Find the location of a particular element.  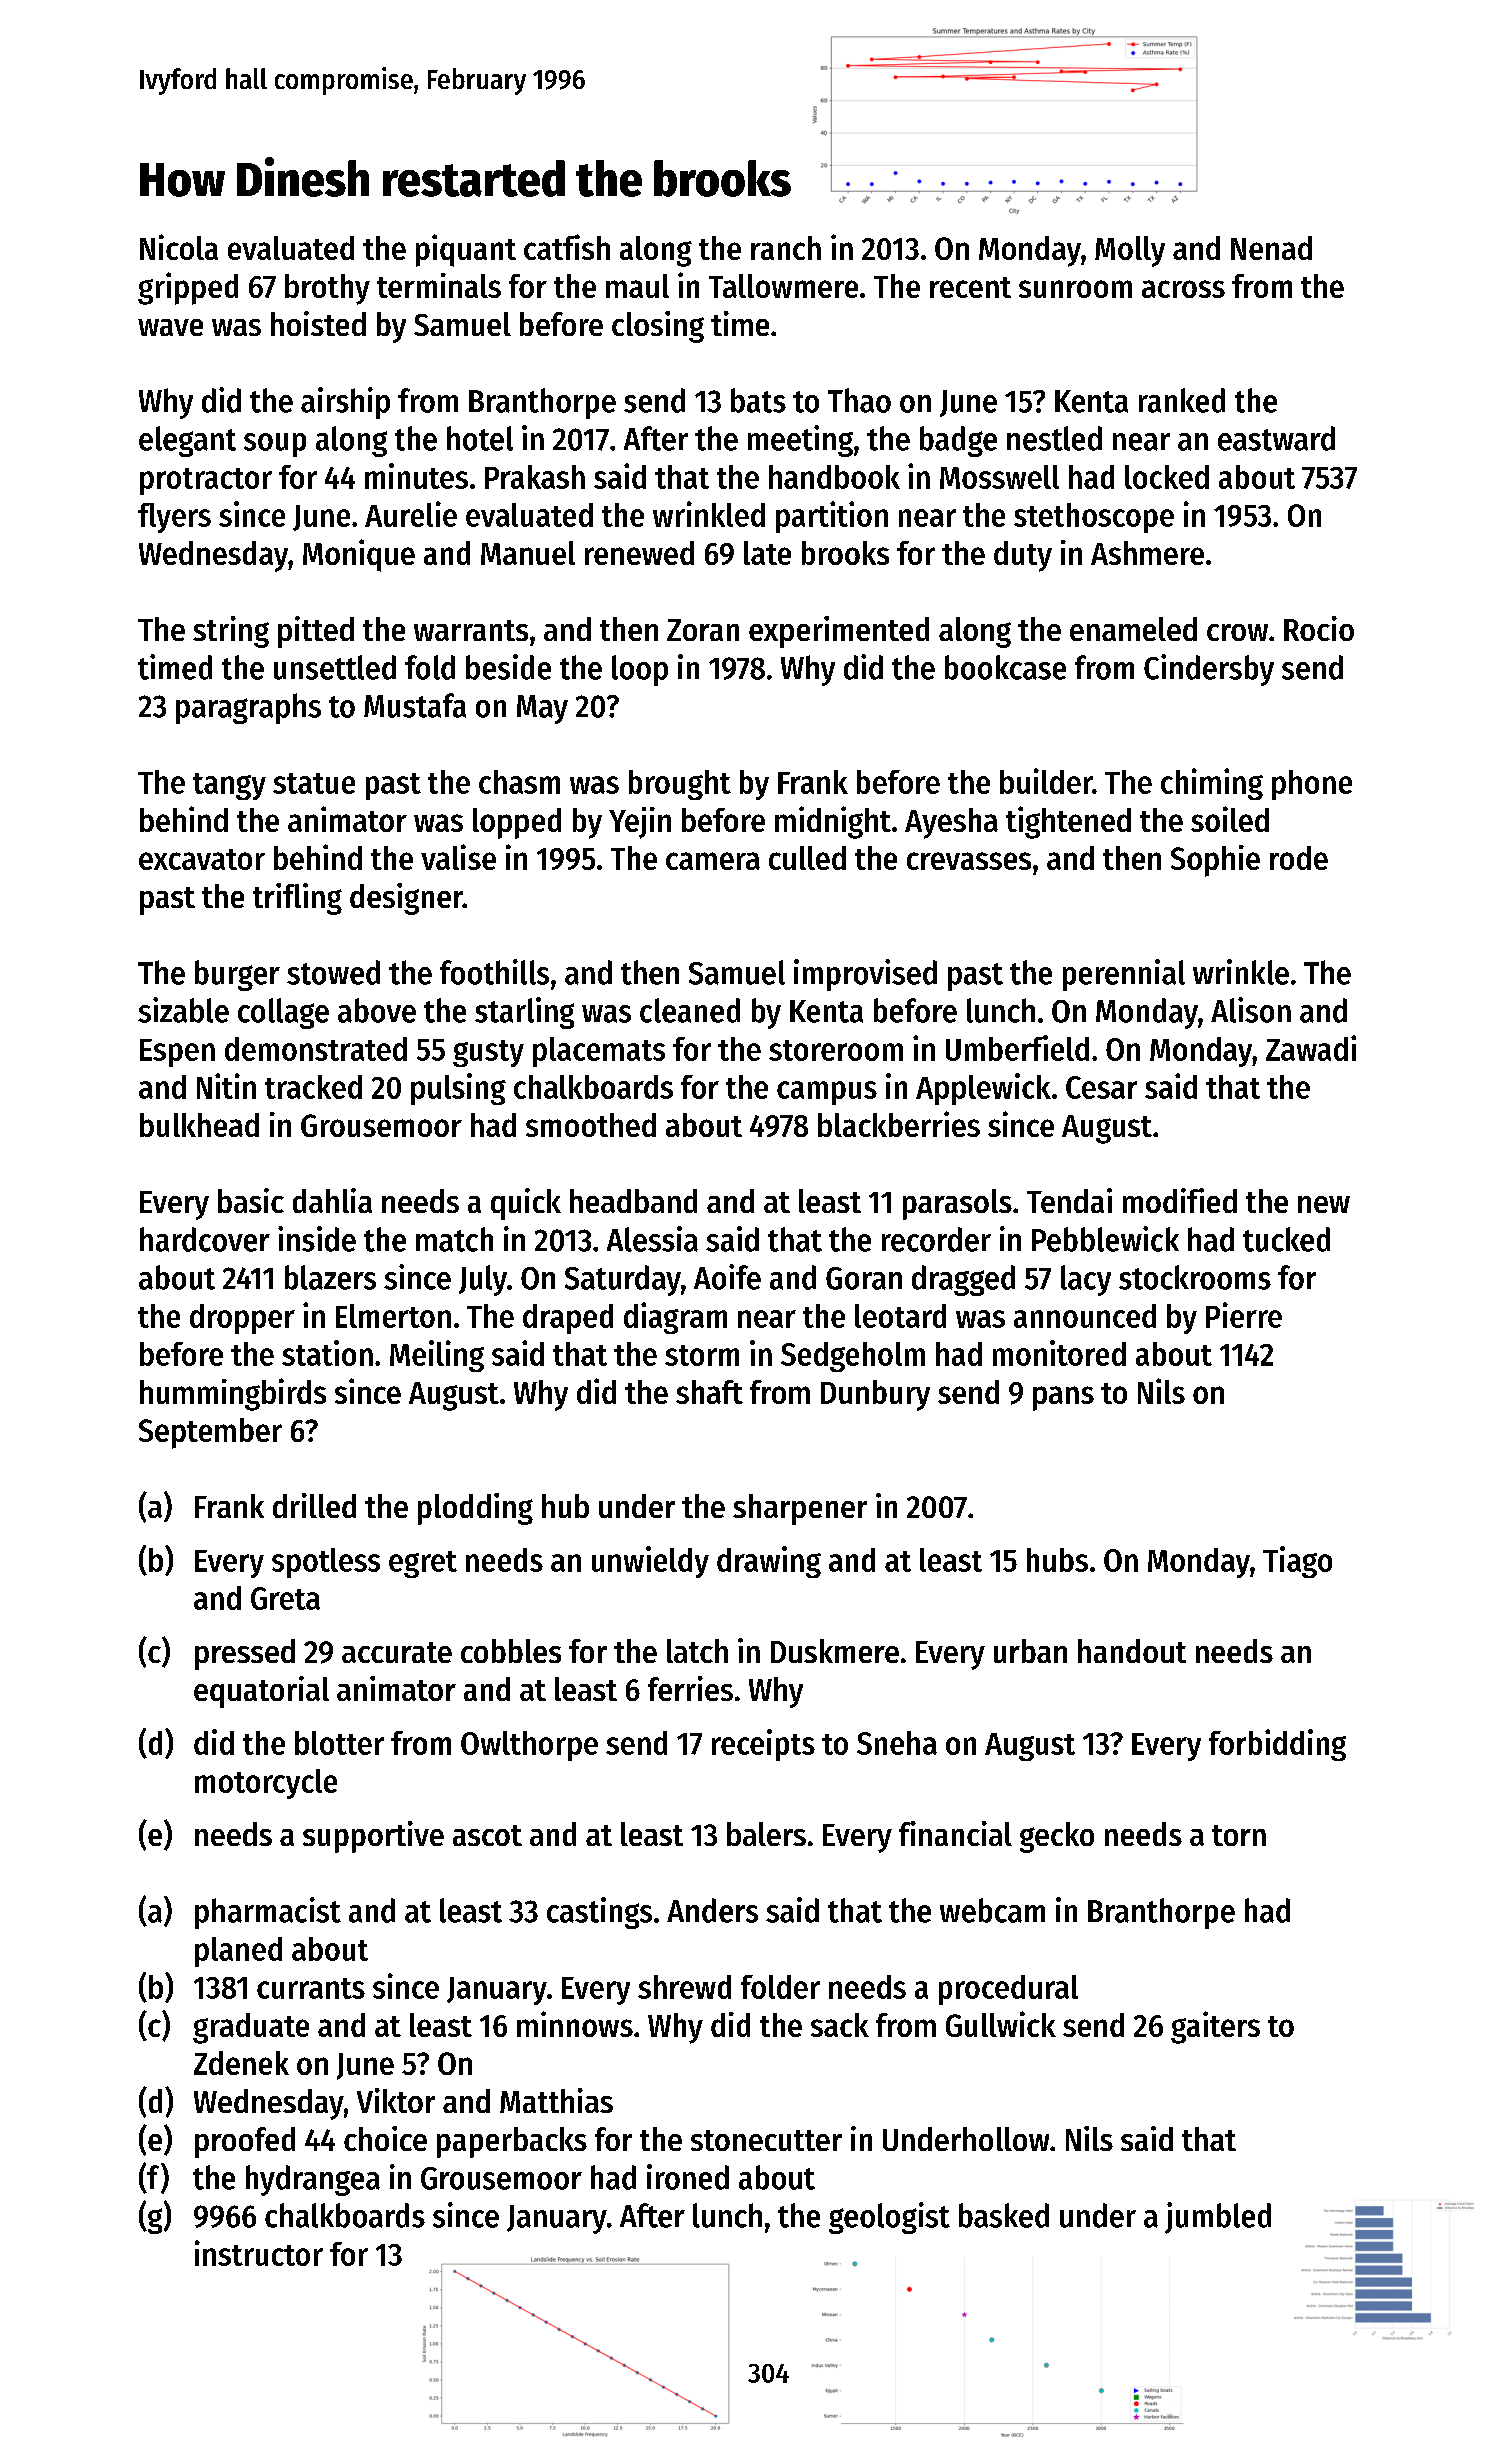

geologist is located at coordinates (889, 2218).
